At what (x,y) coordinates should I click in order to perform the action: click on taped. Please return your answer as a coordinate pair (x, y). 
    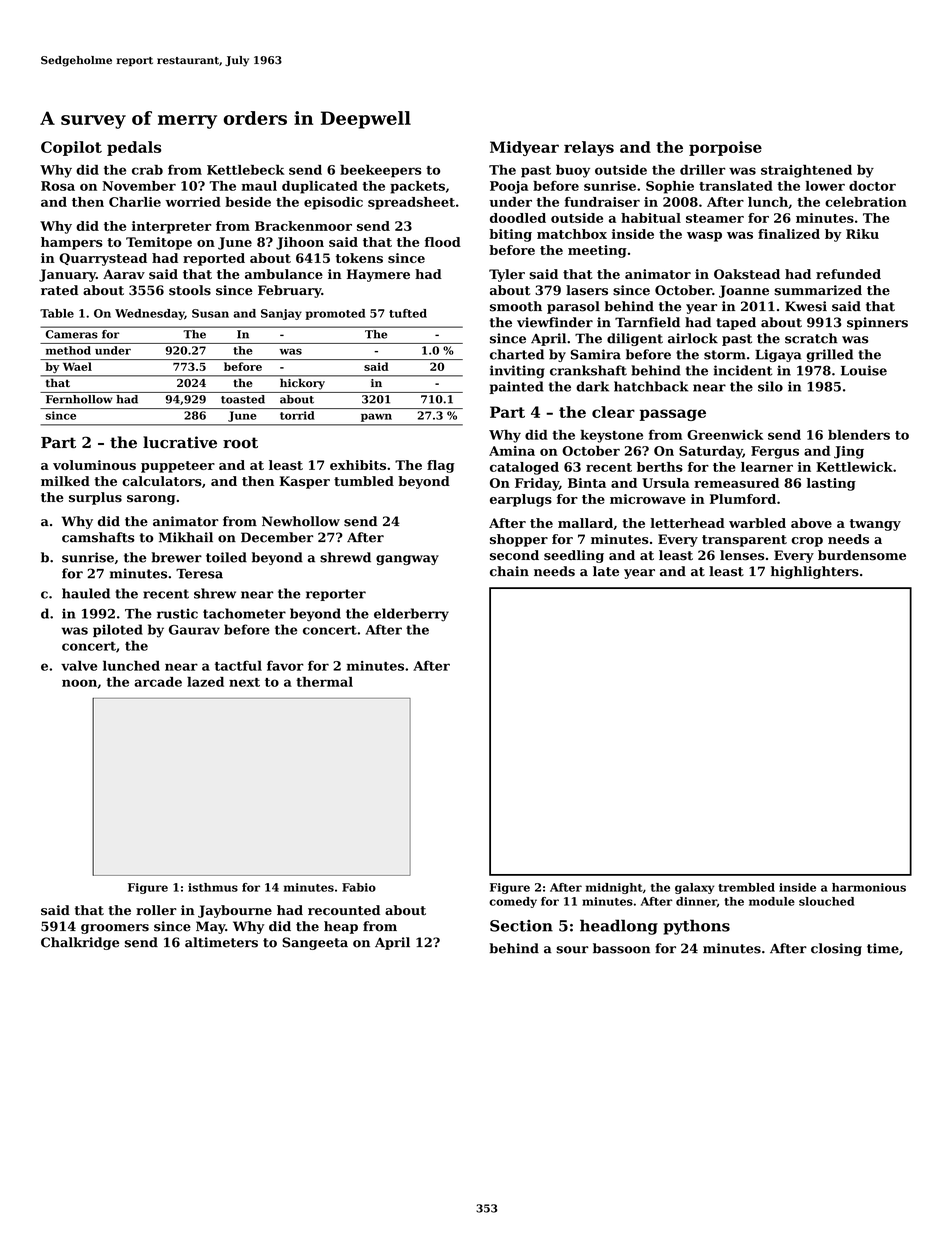
    Looking at the image, I should click on (736, 323).
